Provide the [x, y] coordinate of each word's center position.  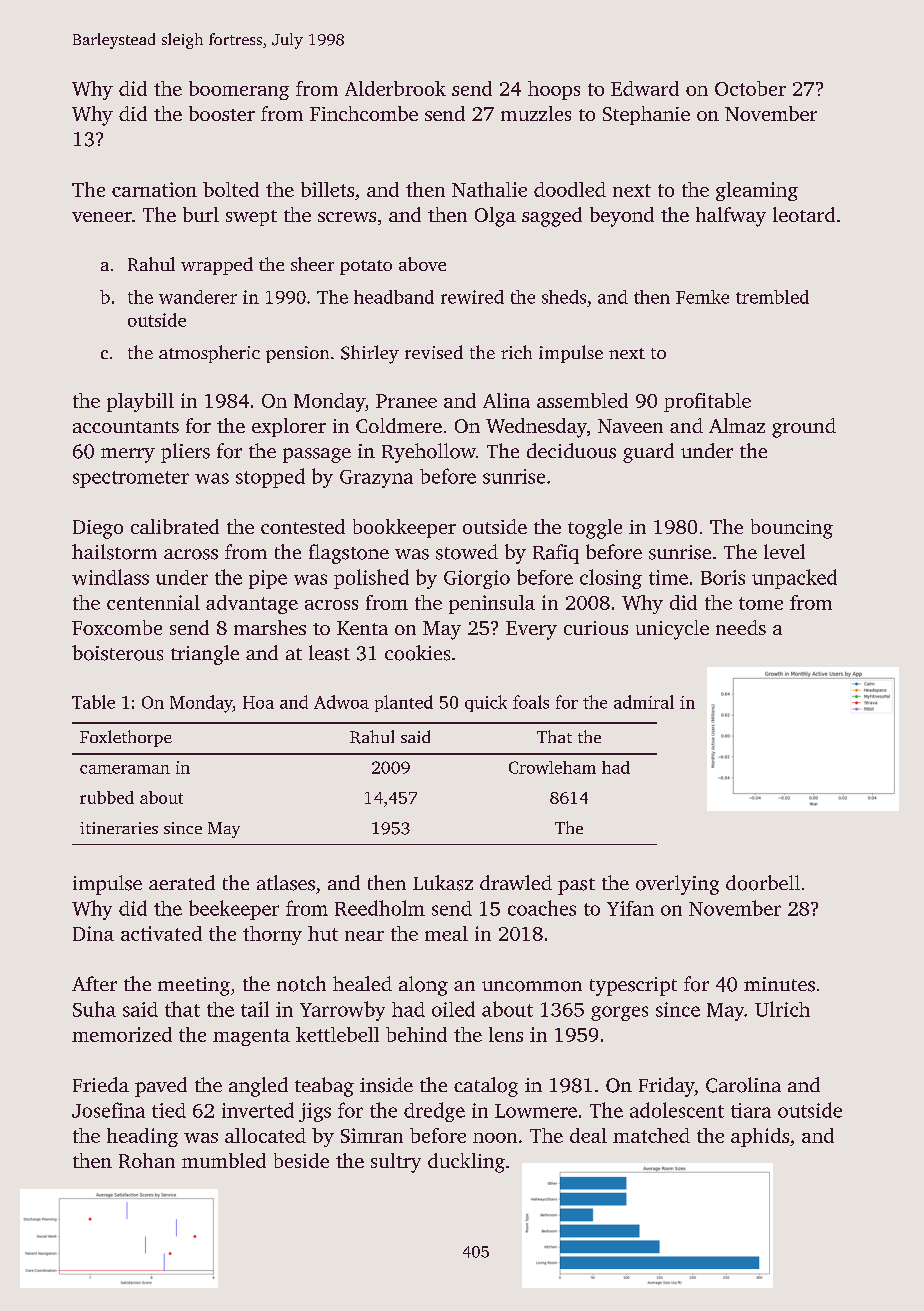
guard [648, 453]
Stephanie [646, 115]
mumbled [224, 1160]
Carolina [743, 1085]
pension [297, 354]
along [423, 986]
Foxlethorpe [126, 738]
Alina [506, 400]
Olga [495, 217]
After [94, 983]
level [784, 551]
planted [404, 703]
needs [741, 627]
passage [317, 455]
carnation [154, 189]
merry [128, 455]
